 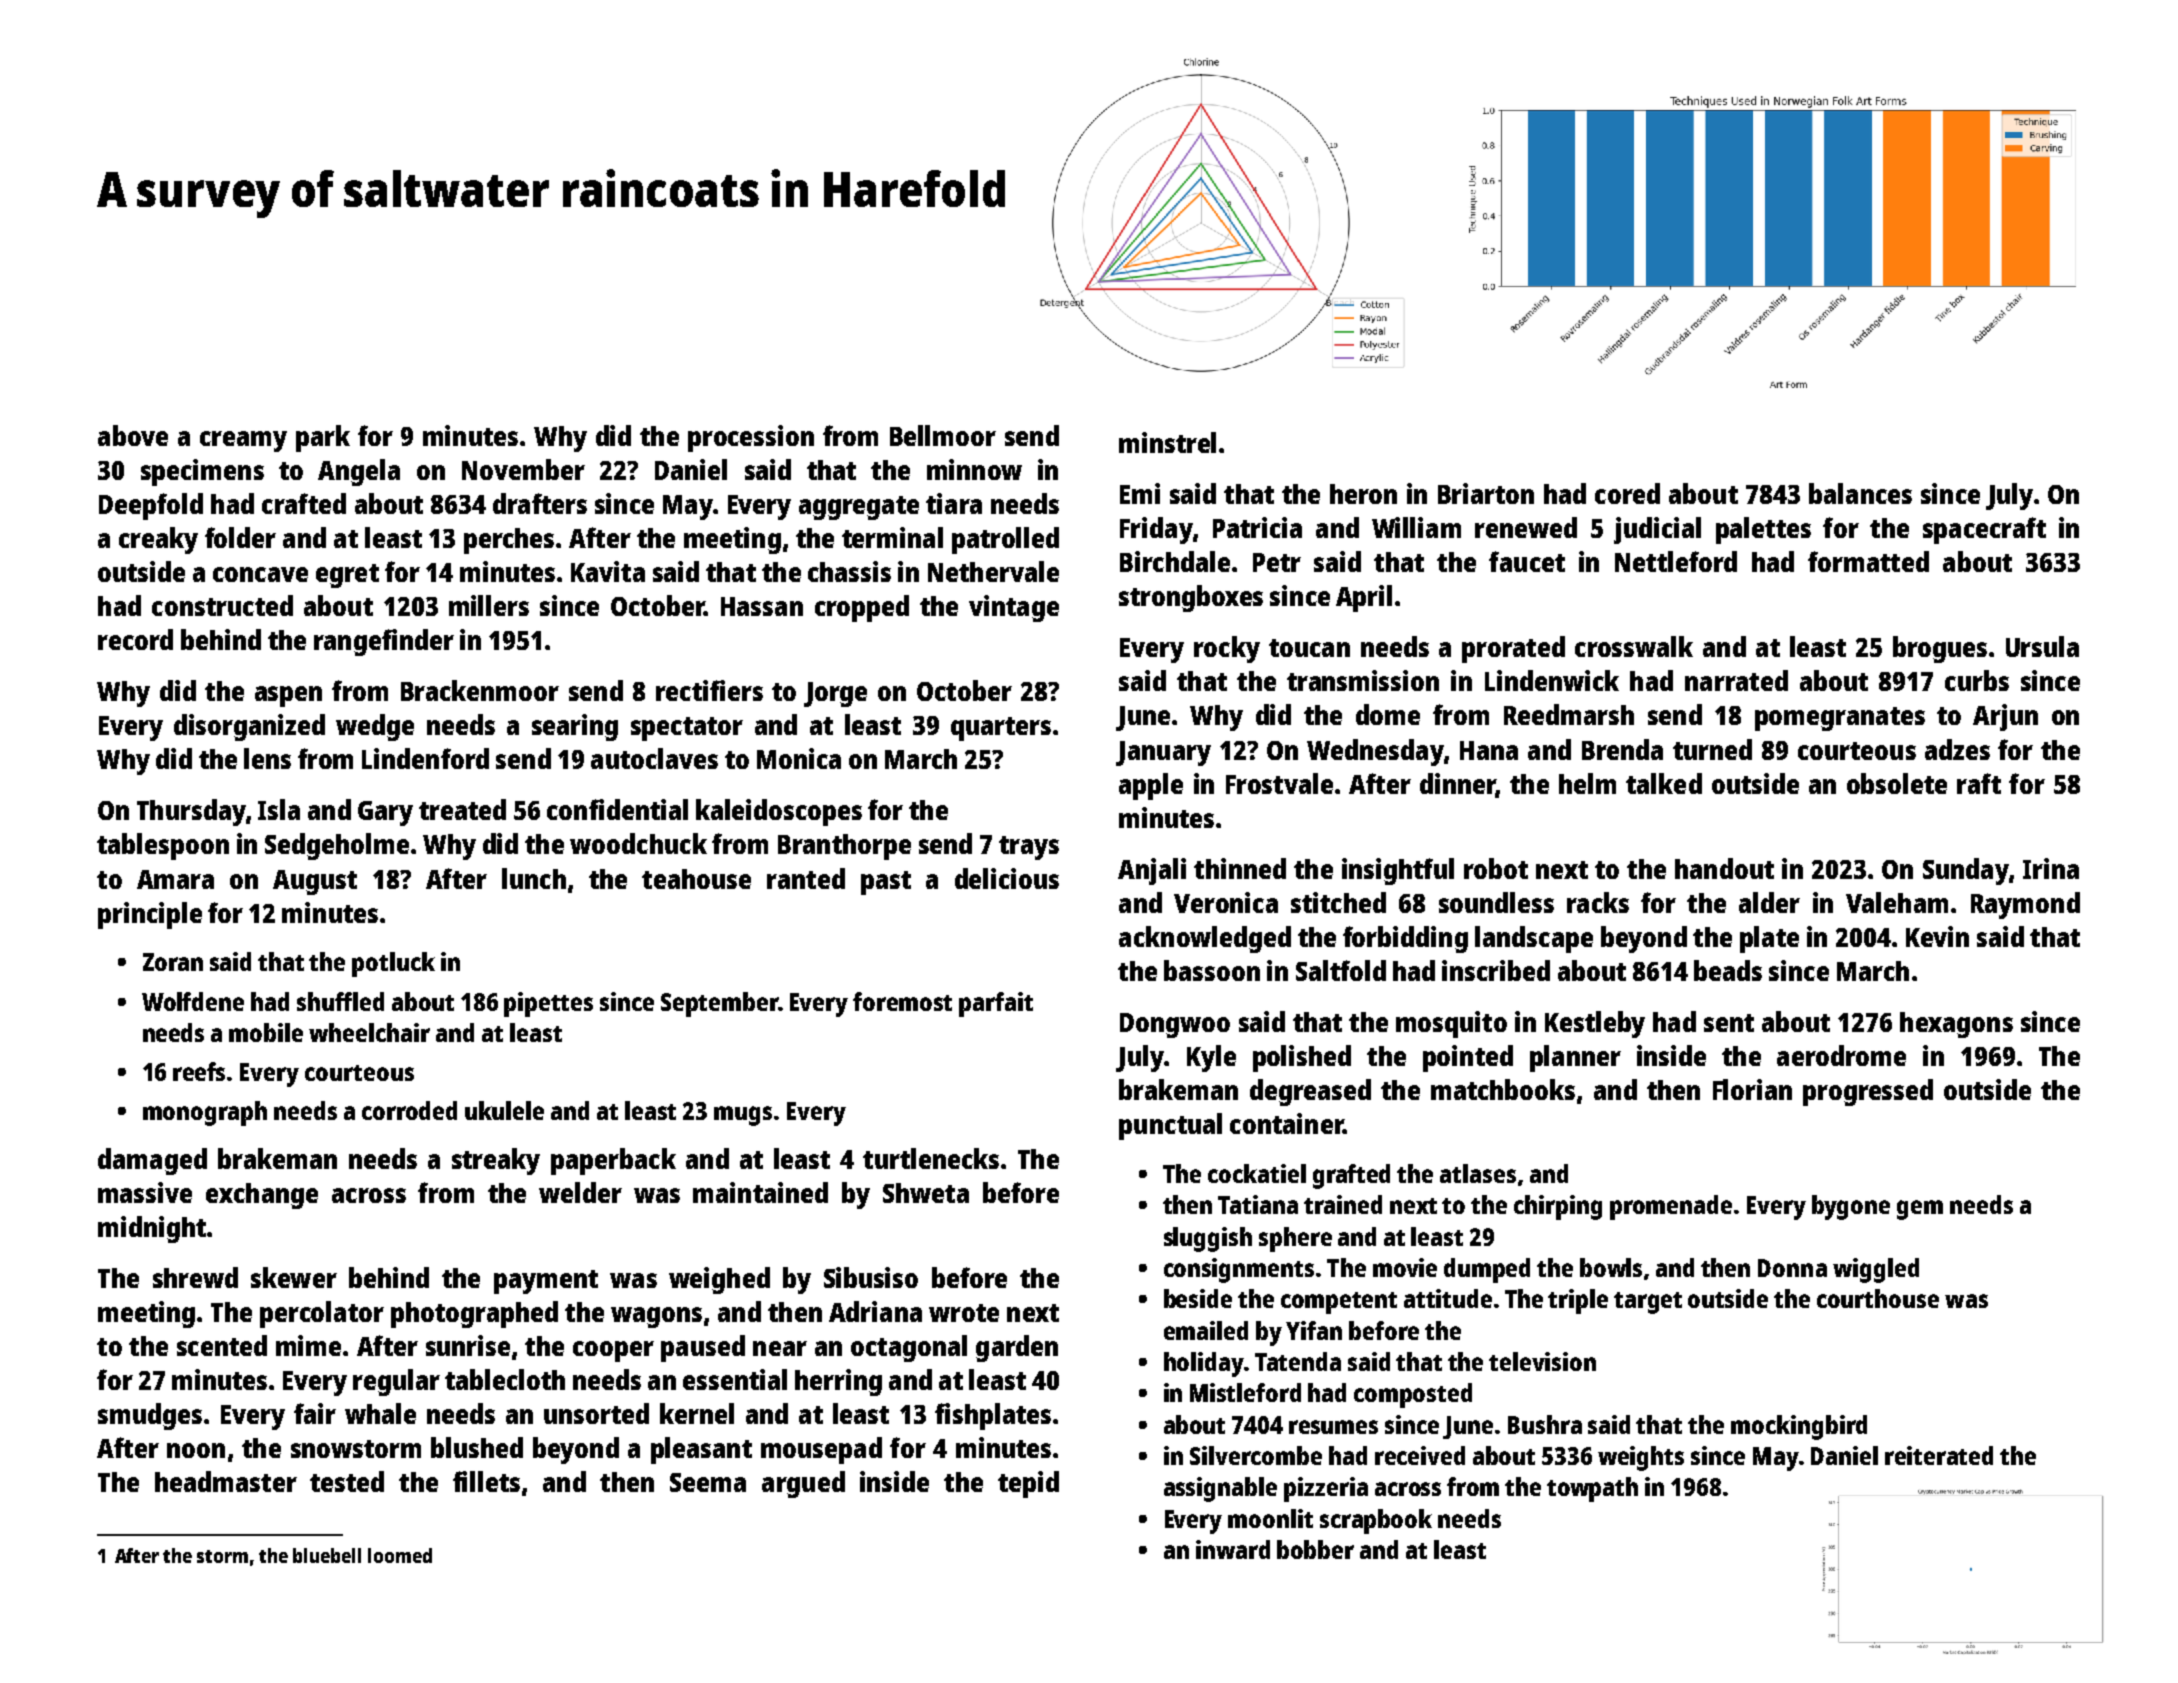 I want to click on Arjun, so click(x=2005, y=717).
